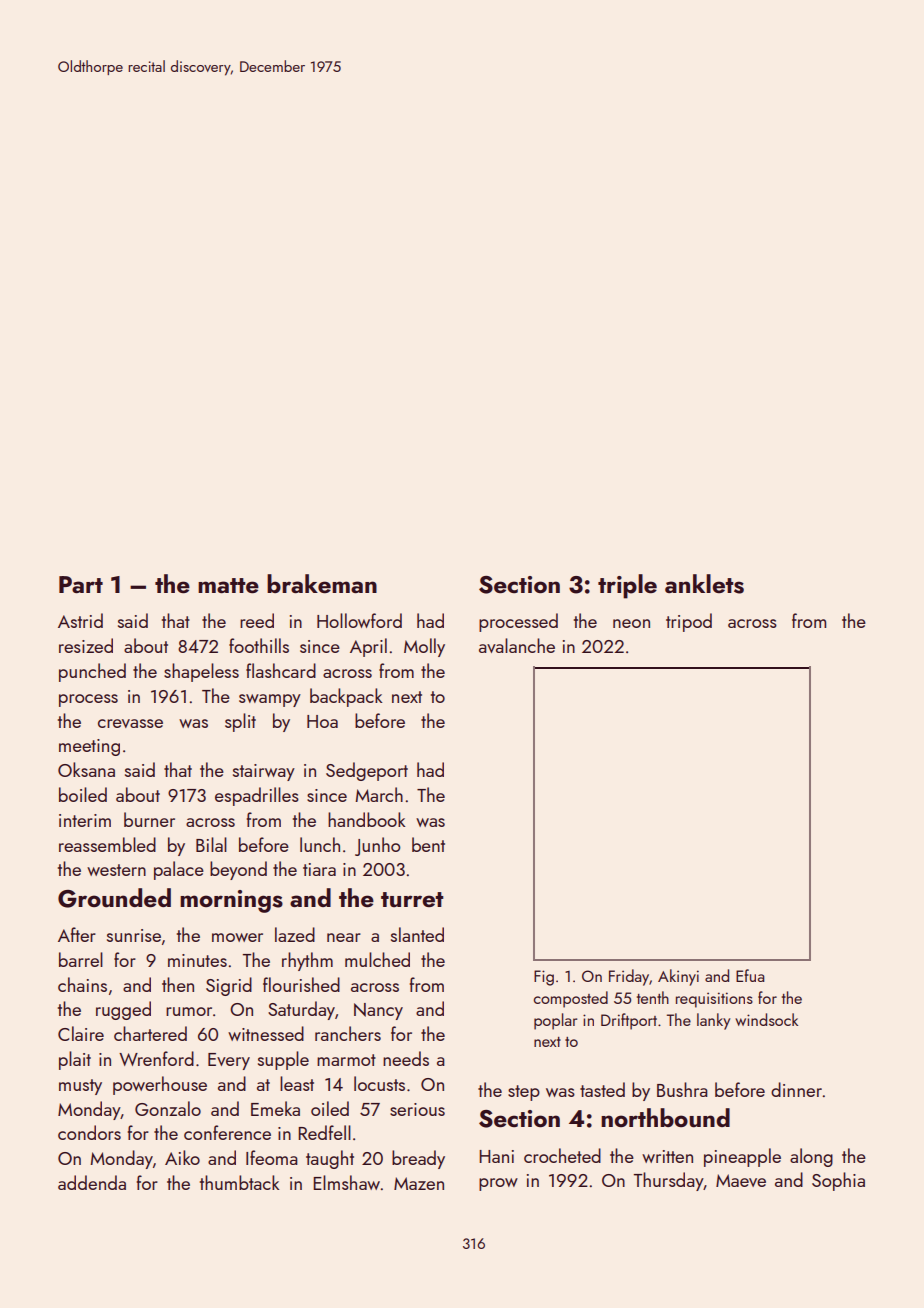  What do you see at coordinates (81, 584) in the screenshot?
I see `Part` at bounding box center [81, 584].
